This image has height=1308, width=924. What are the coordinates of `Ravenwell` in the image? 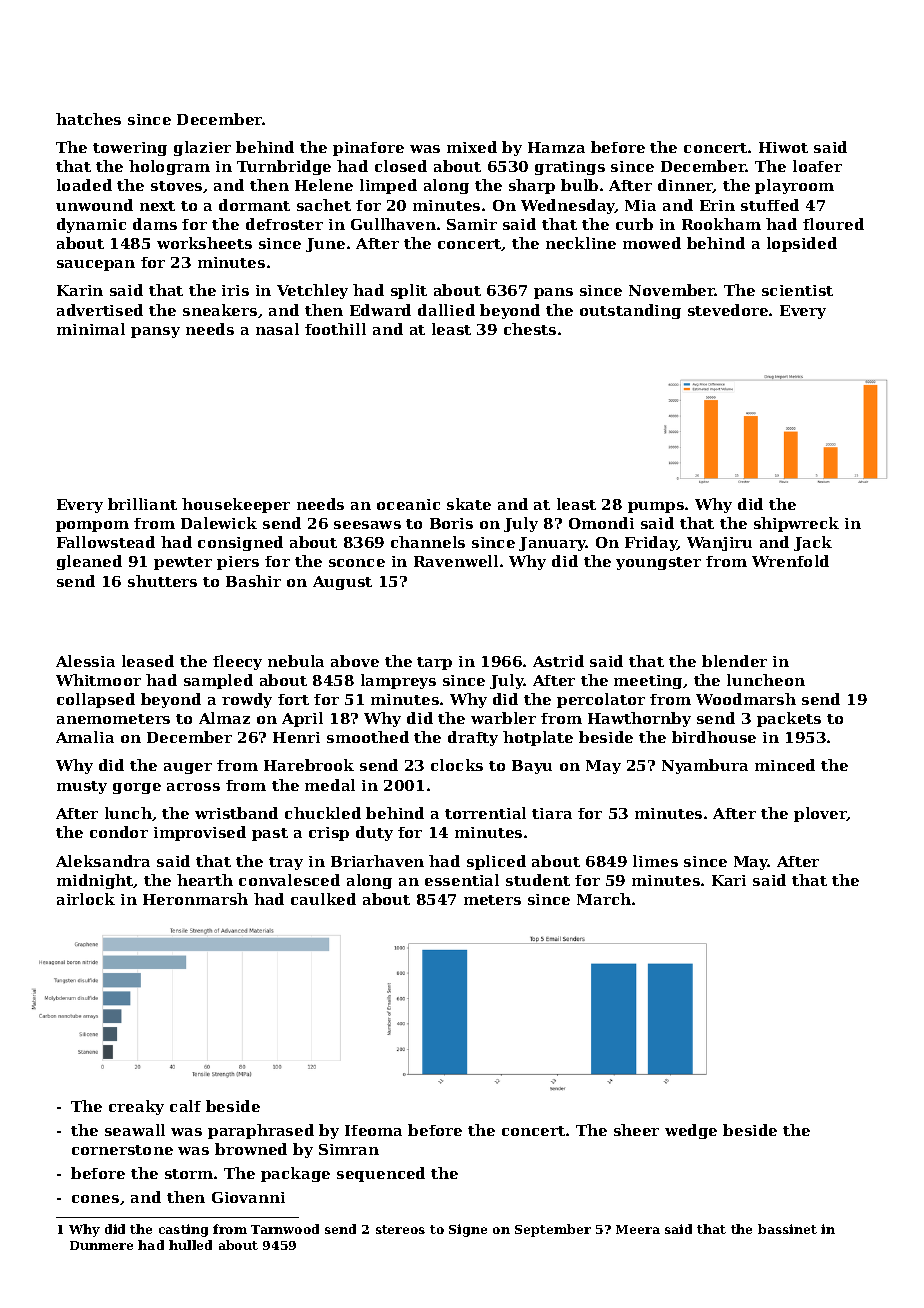 It's located at (456, 561).
